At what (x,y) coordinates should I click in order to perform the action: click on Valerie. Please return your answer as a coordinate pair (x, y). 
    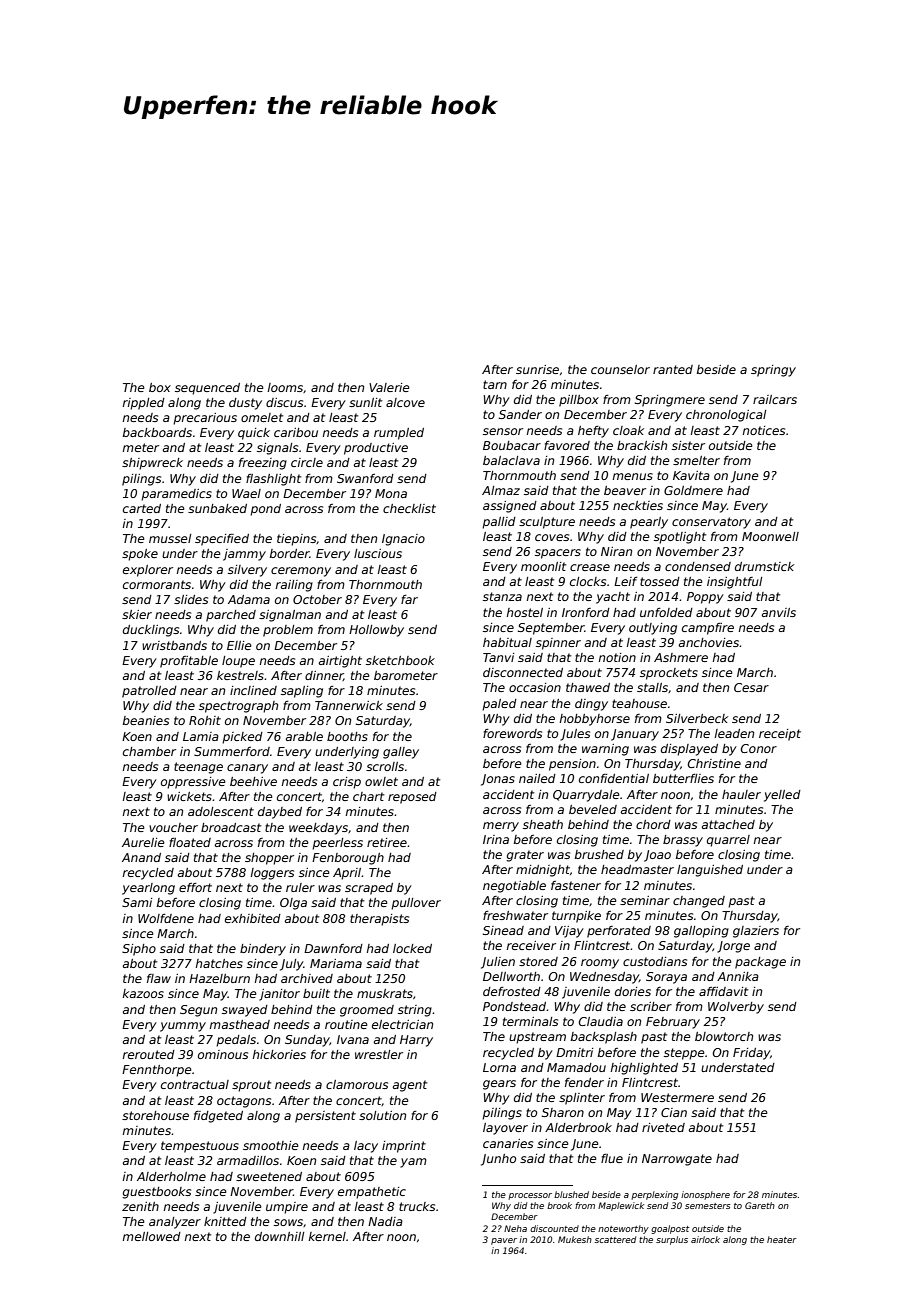
    Looking at the image, I should click on (389, 387).
